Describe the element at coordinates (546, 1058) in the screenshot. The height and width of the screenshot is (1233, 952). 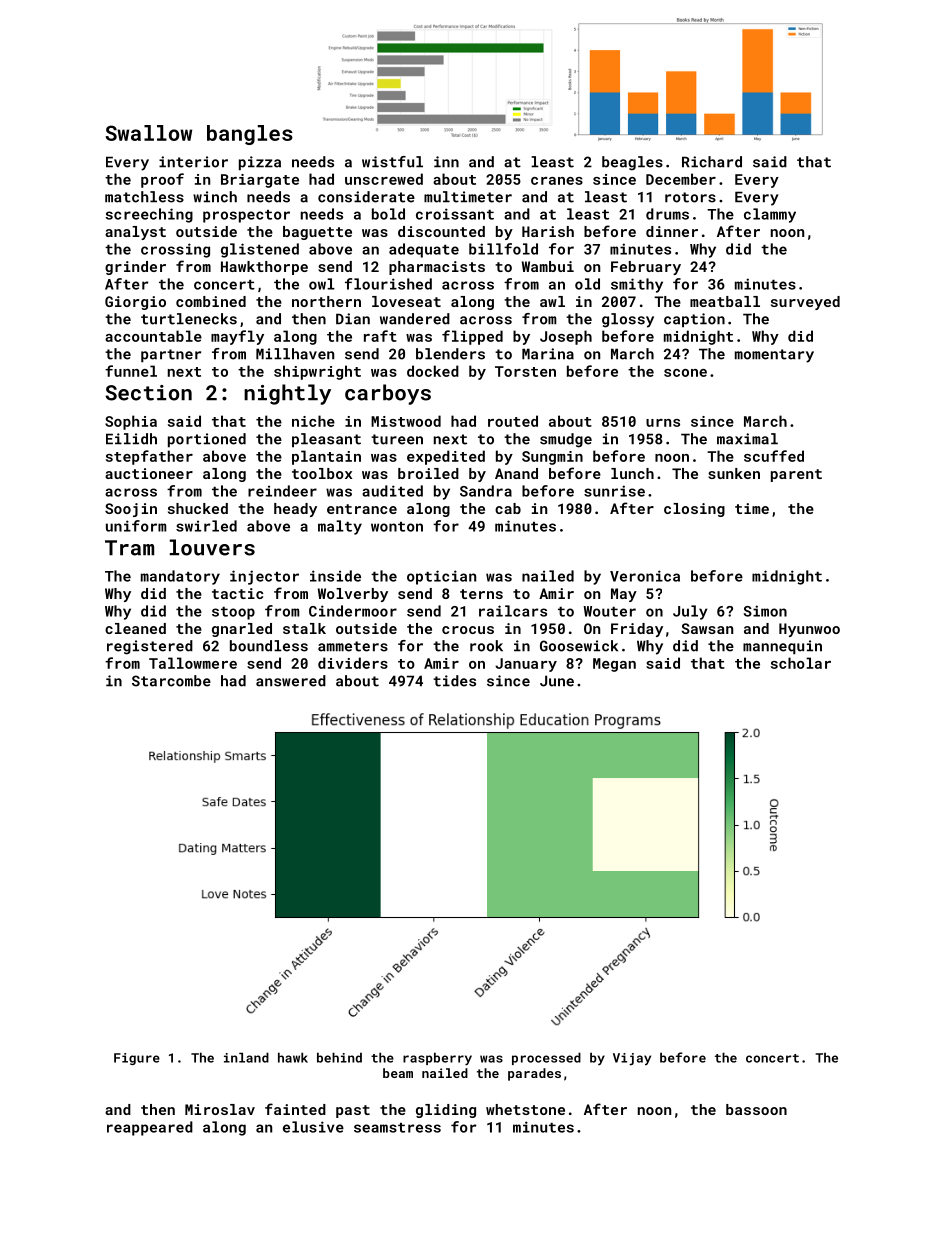
I see `processed` at that location.
